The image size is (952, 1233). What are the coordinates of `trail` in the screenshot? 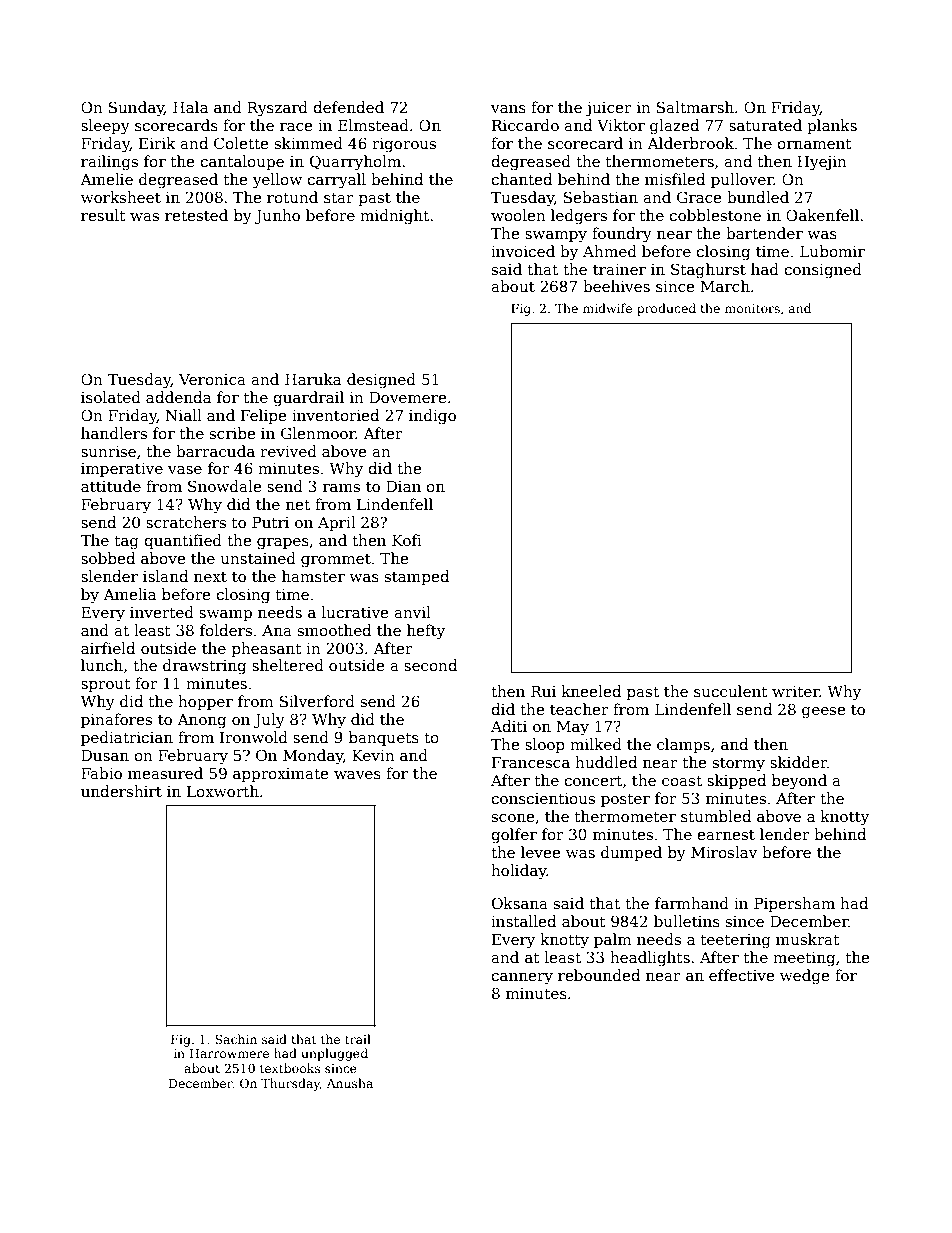 It's located at (358, 1039).
